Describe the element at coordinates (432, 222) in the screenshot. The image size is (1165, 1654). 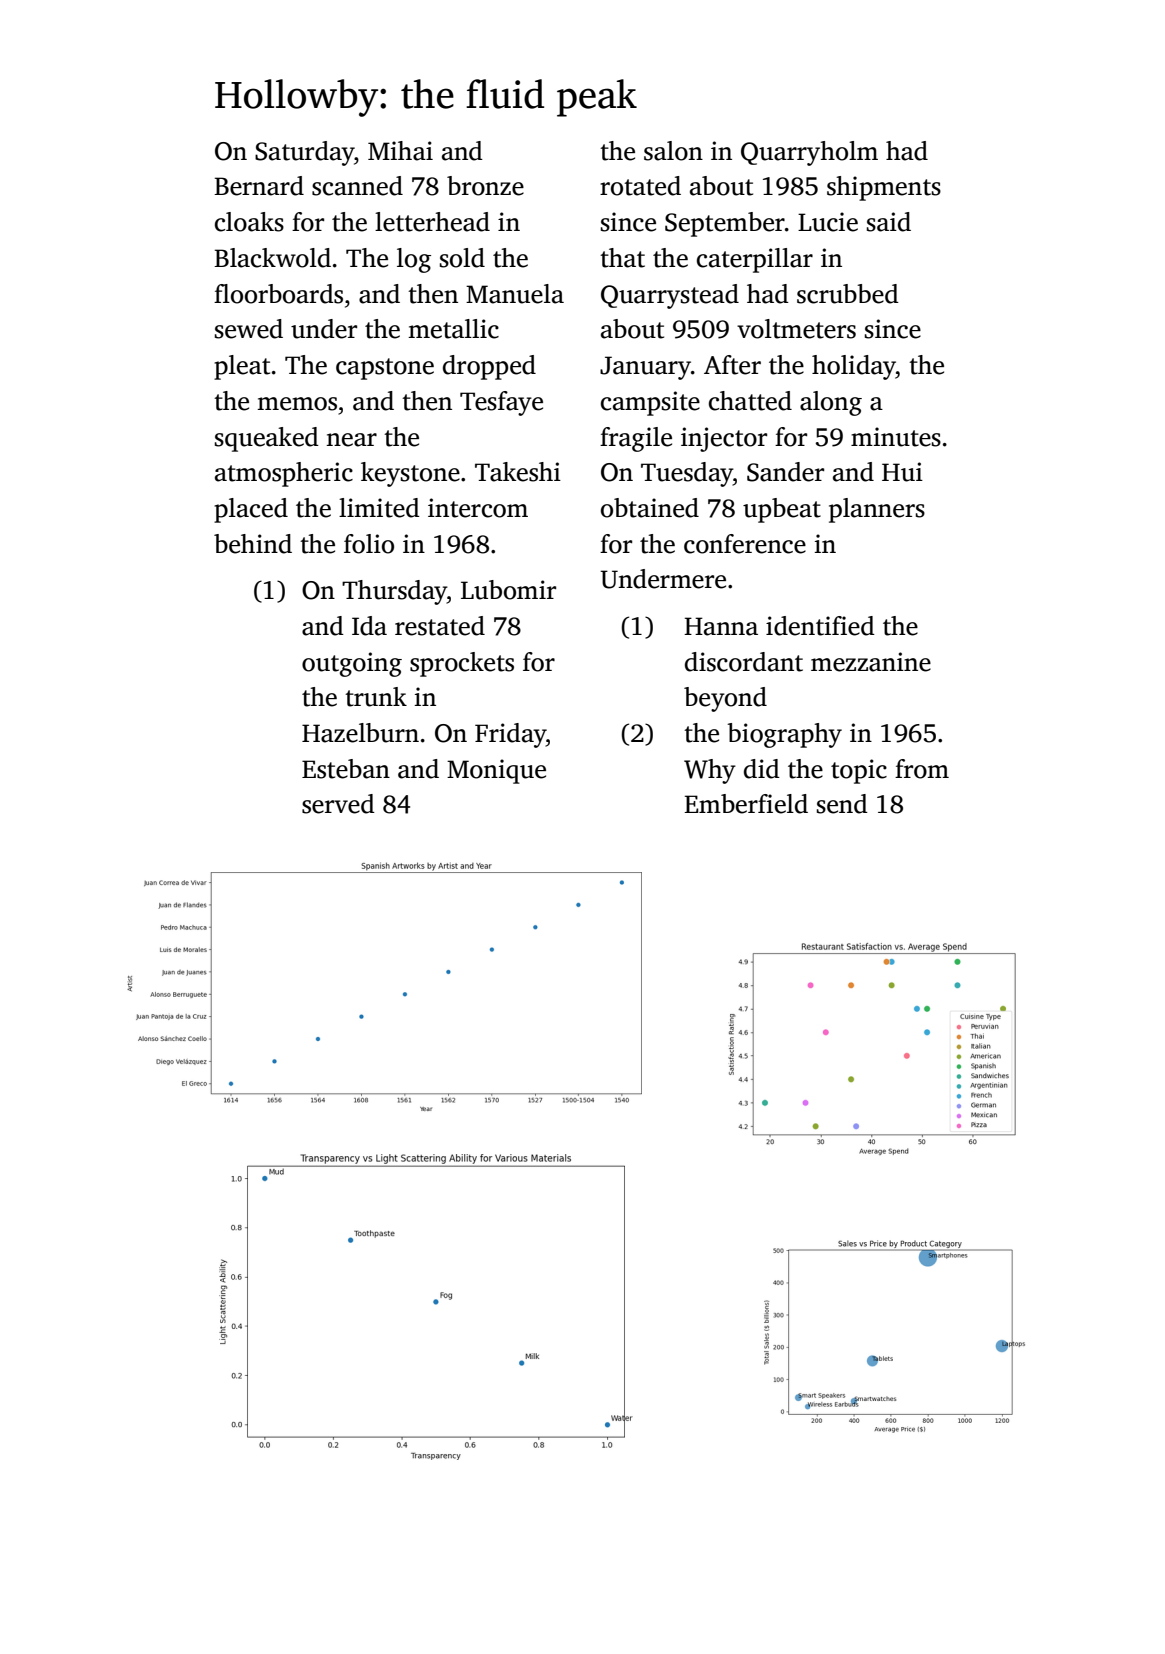
I see `letterhead` at that location.
